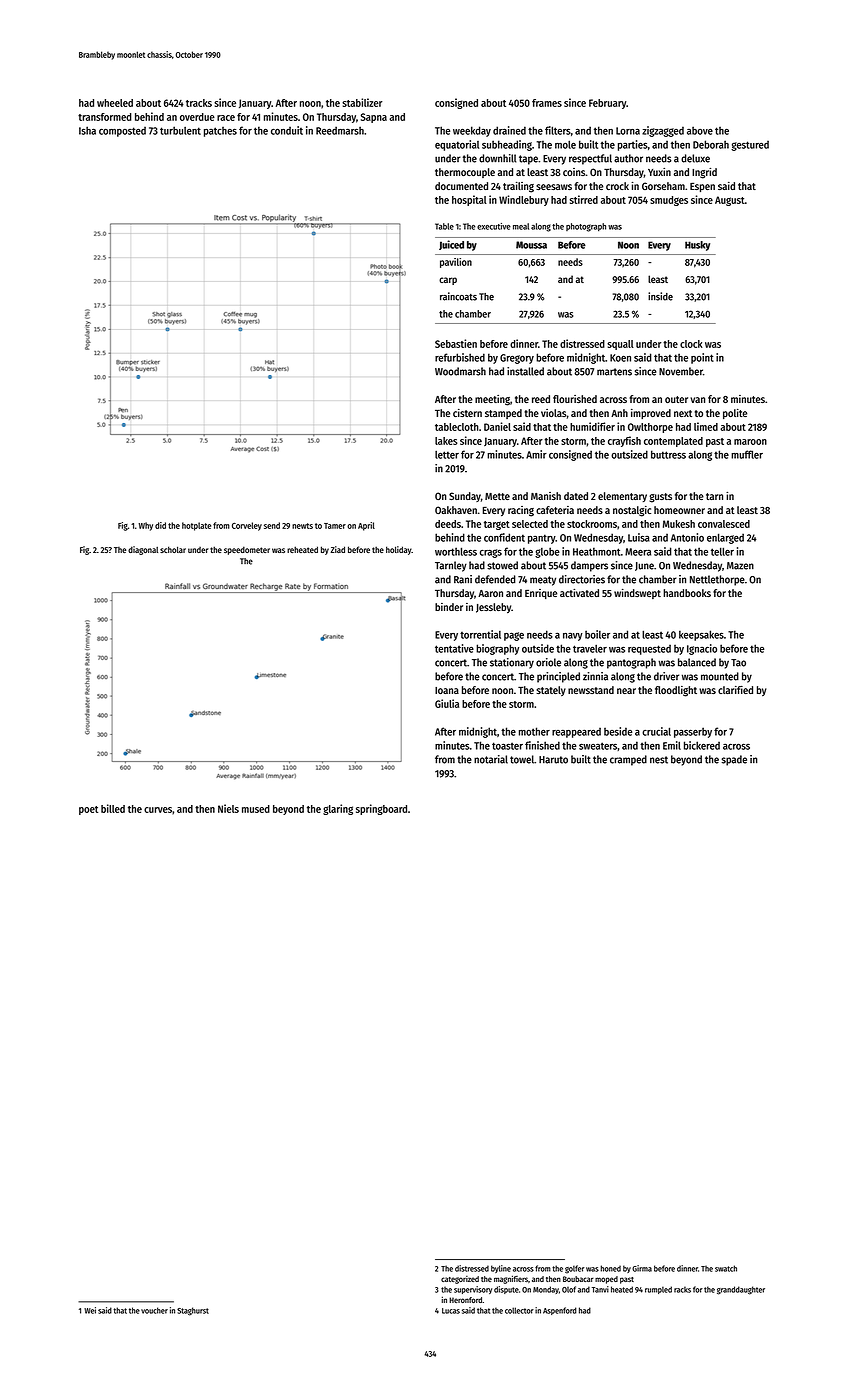 The image size is (849, 1400). What do you see at coordinates (337, 549) in the document?
I see `Ziad` at bounding box center [337, 549].
